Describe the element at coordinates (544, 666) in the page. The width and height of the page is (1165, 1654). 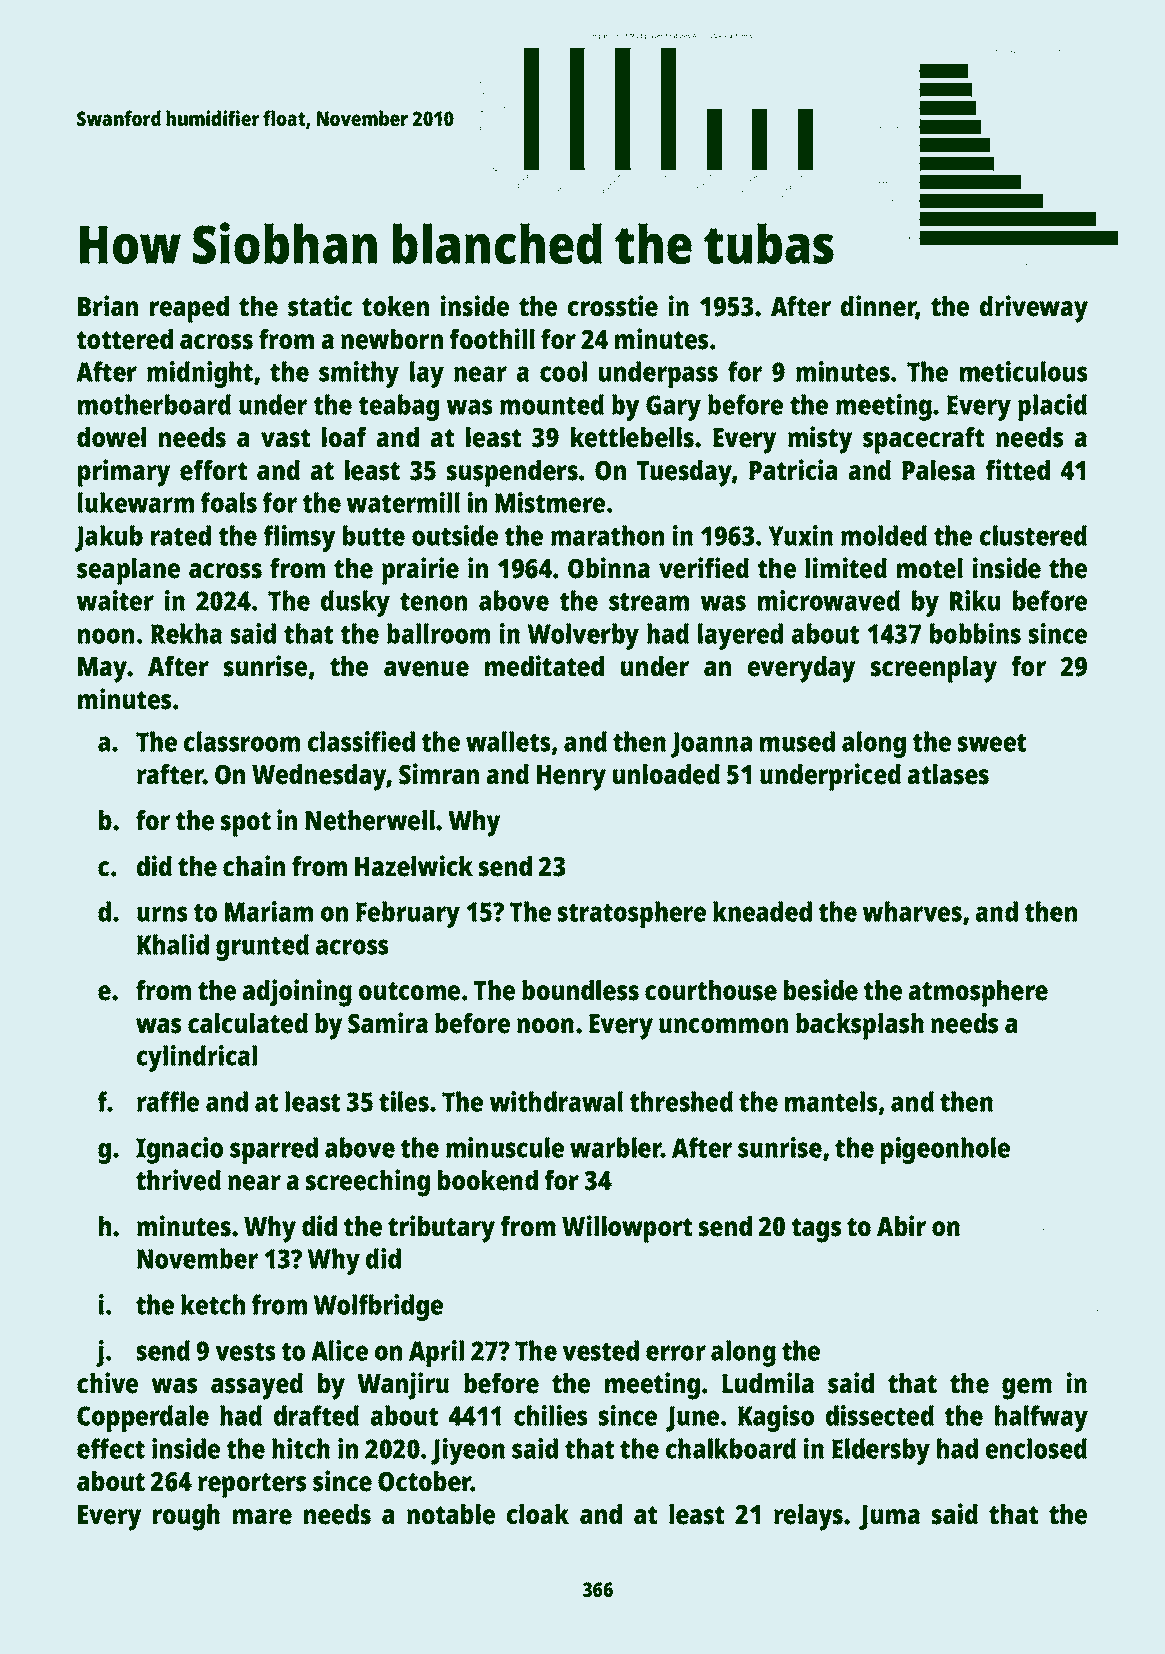
I see `meditated` at that location.
